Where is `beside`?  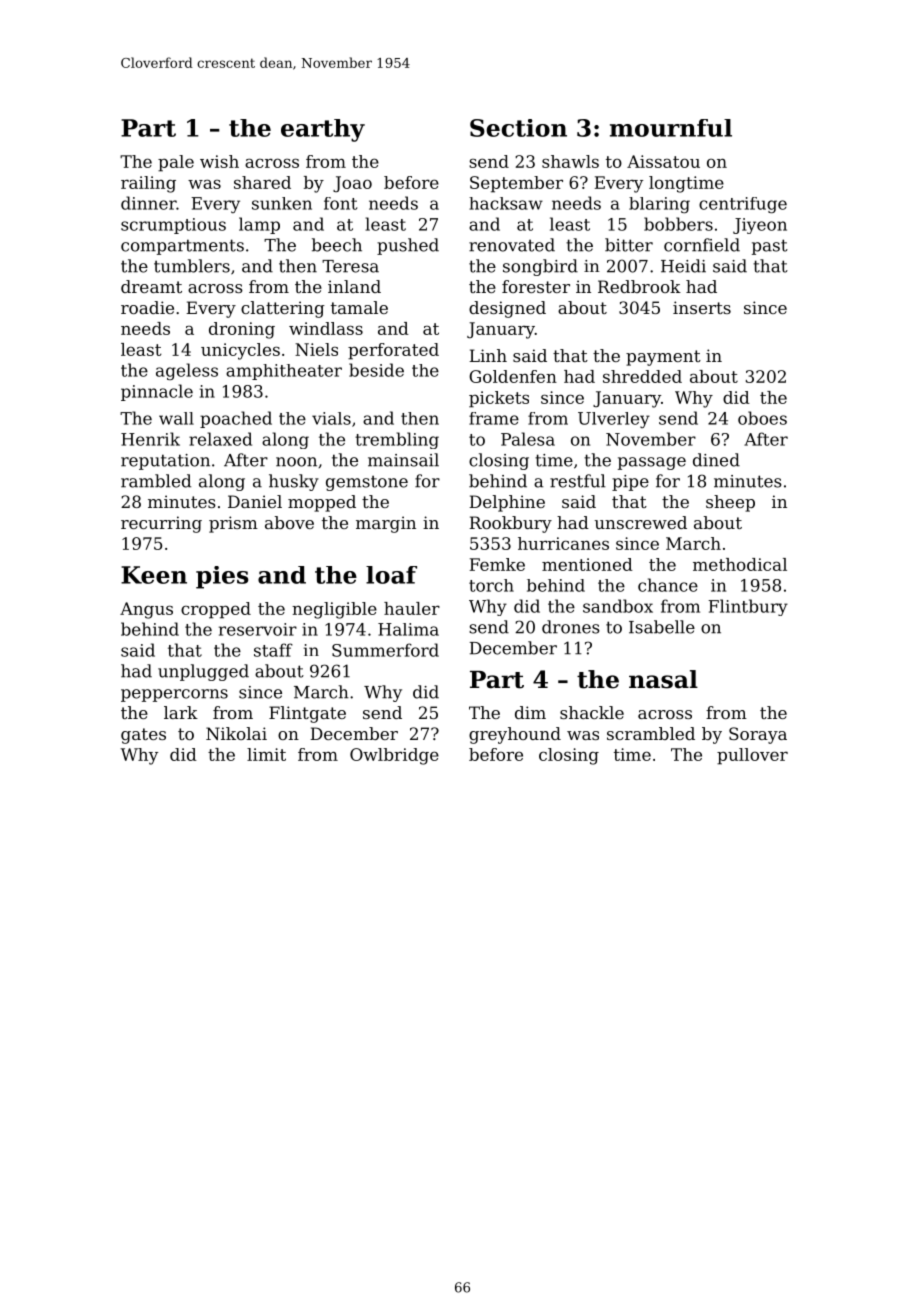
beside is located at coordinates (376, 370).
